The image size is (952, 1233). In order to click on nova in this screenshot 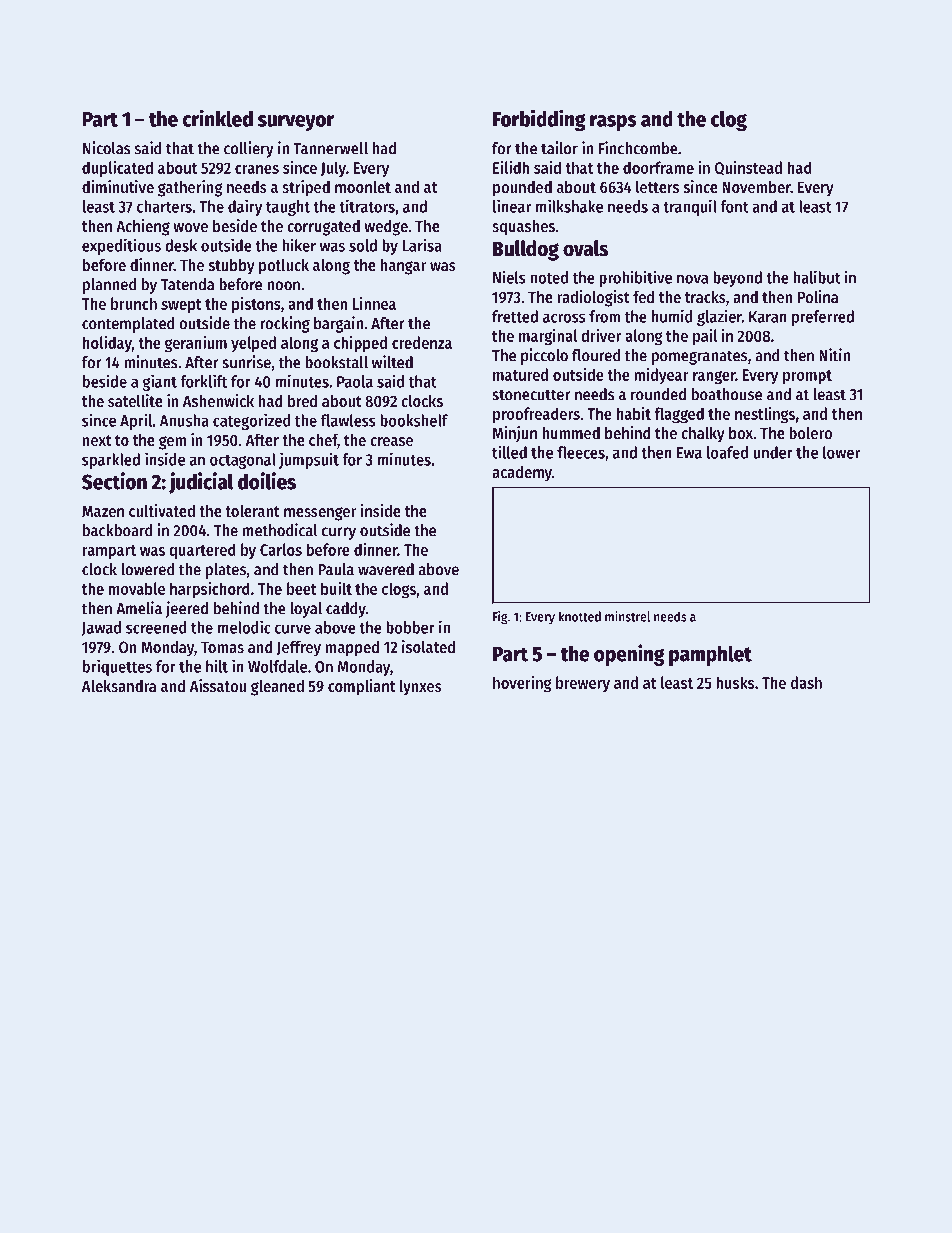, I will do `click(692, 279)`.
